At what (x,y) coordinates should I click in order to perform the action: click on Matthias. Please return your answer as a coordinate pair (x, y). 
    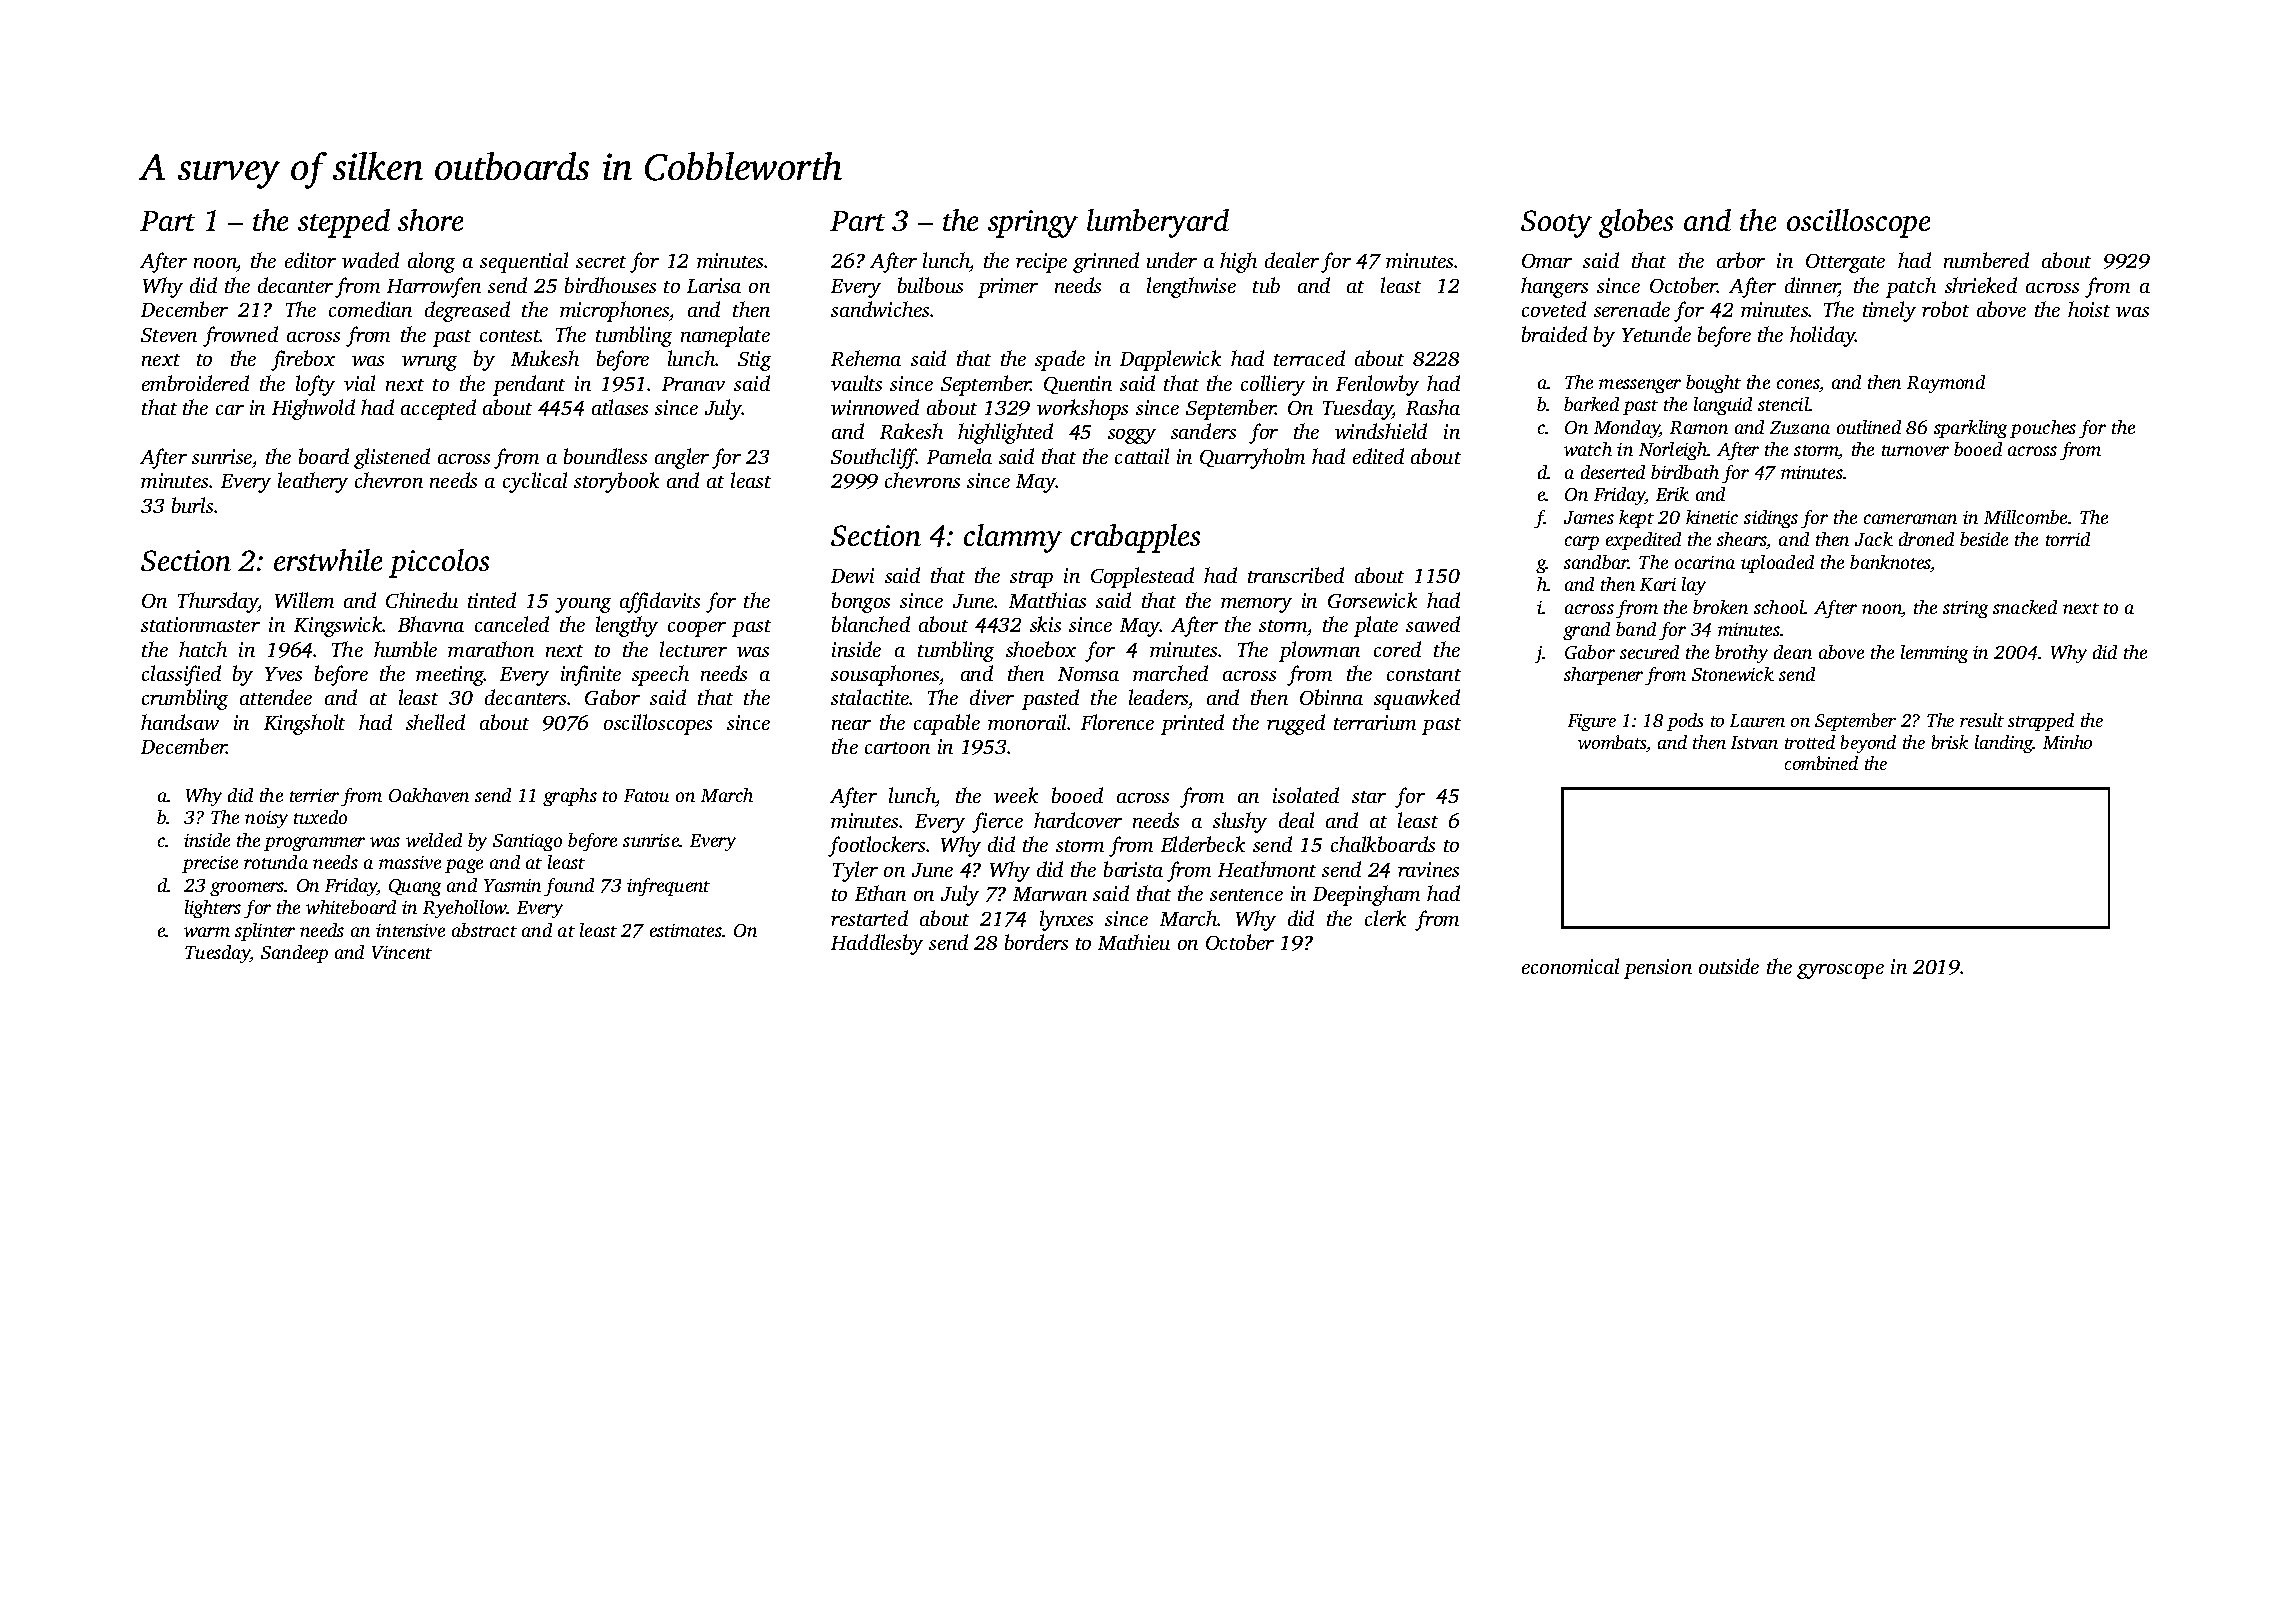
    Looking at the image, I should click on (1047, 600).
